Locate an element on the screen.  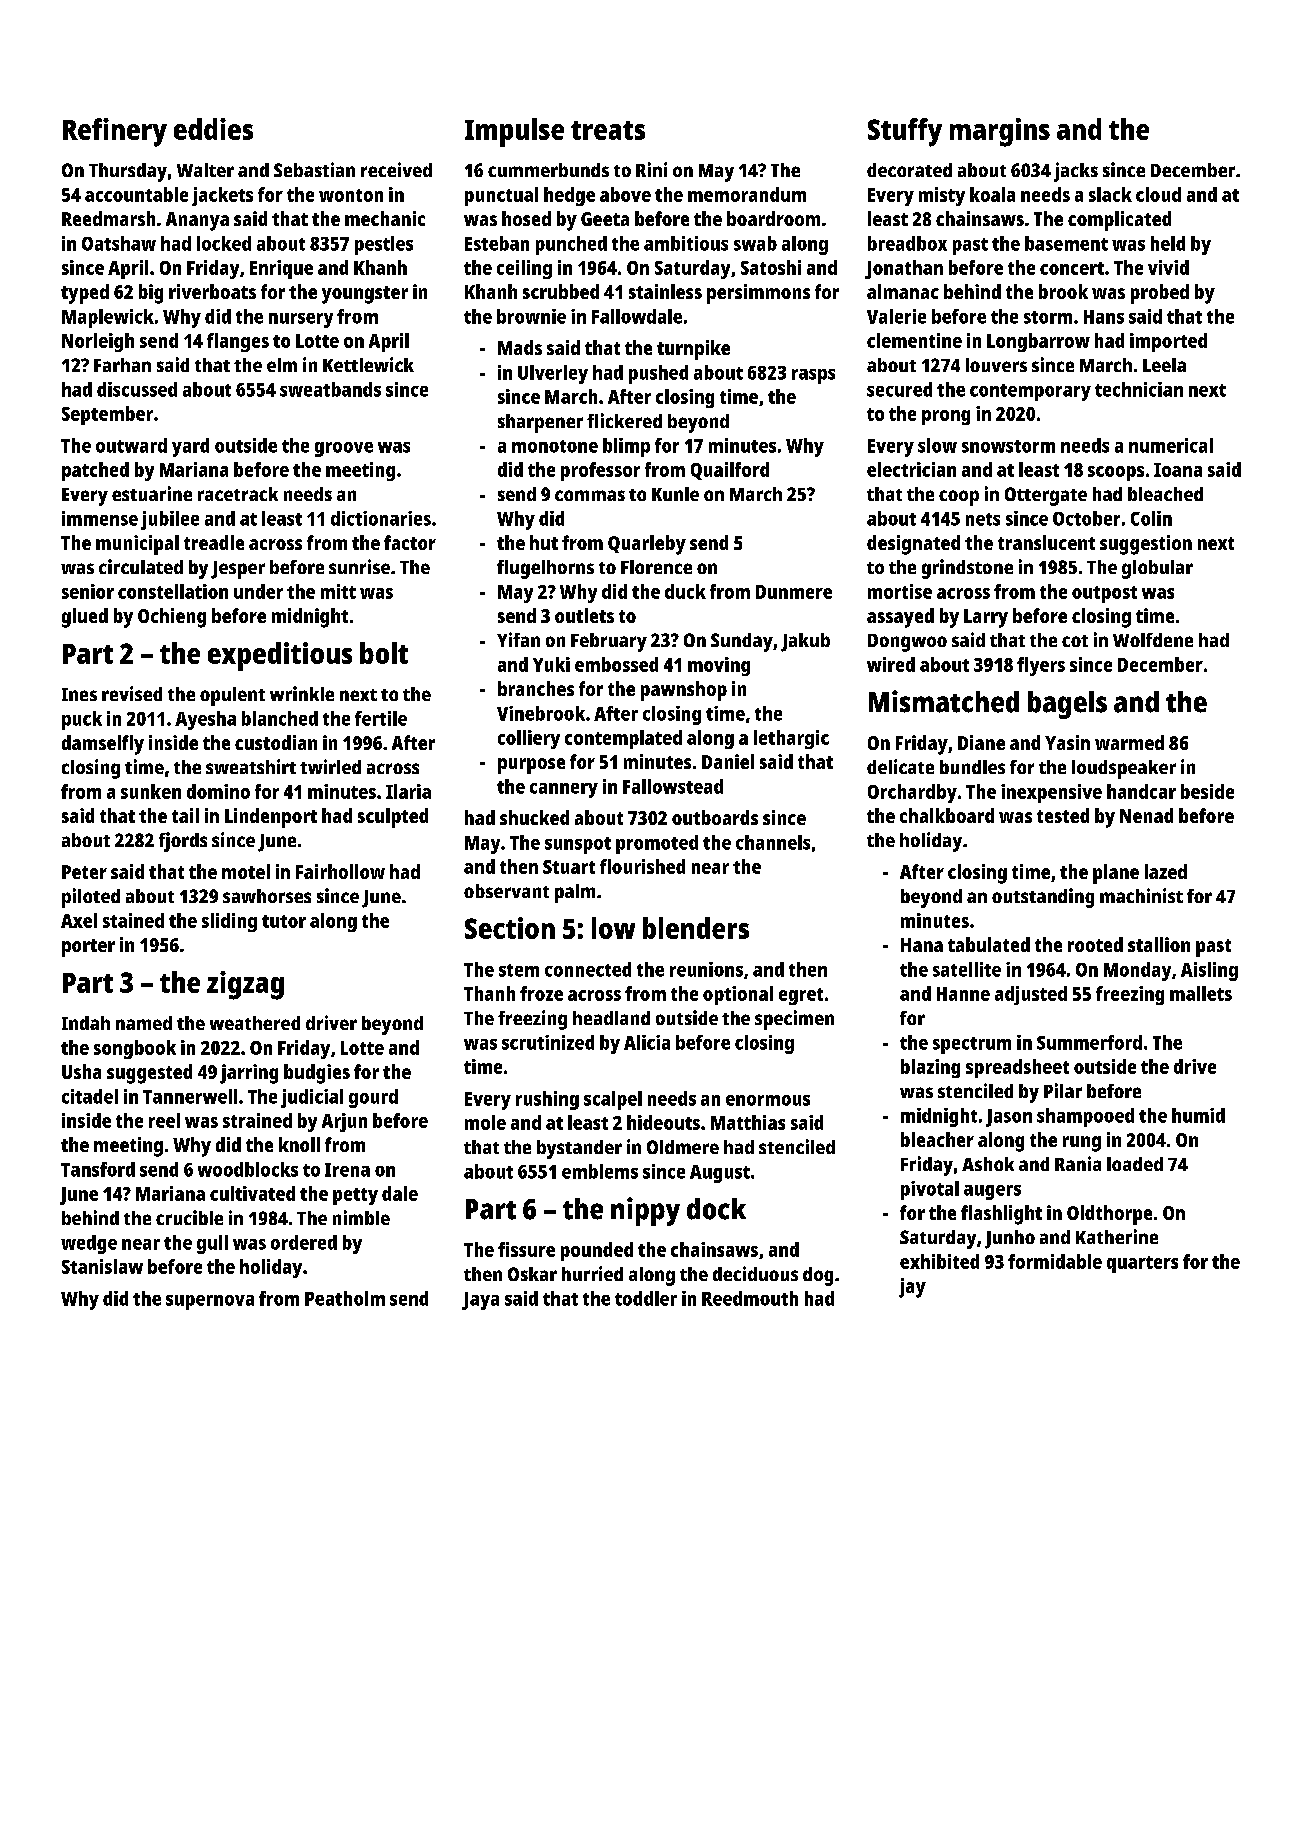
sunken is located at coordinates (151, 791).
